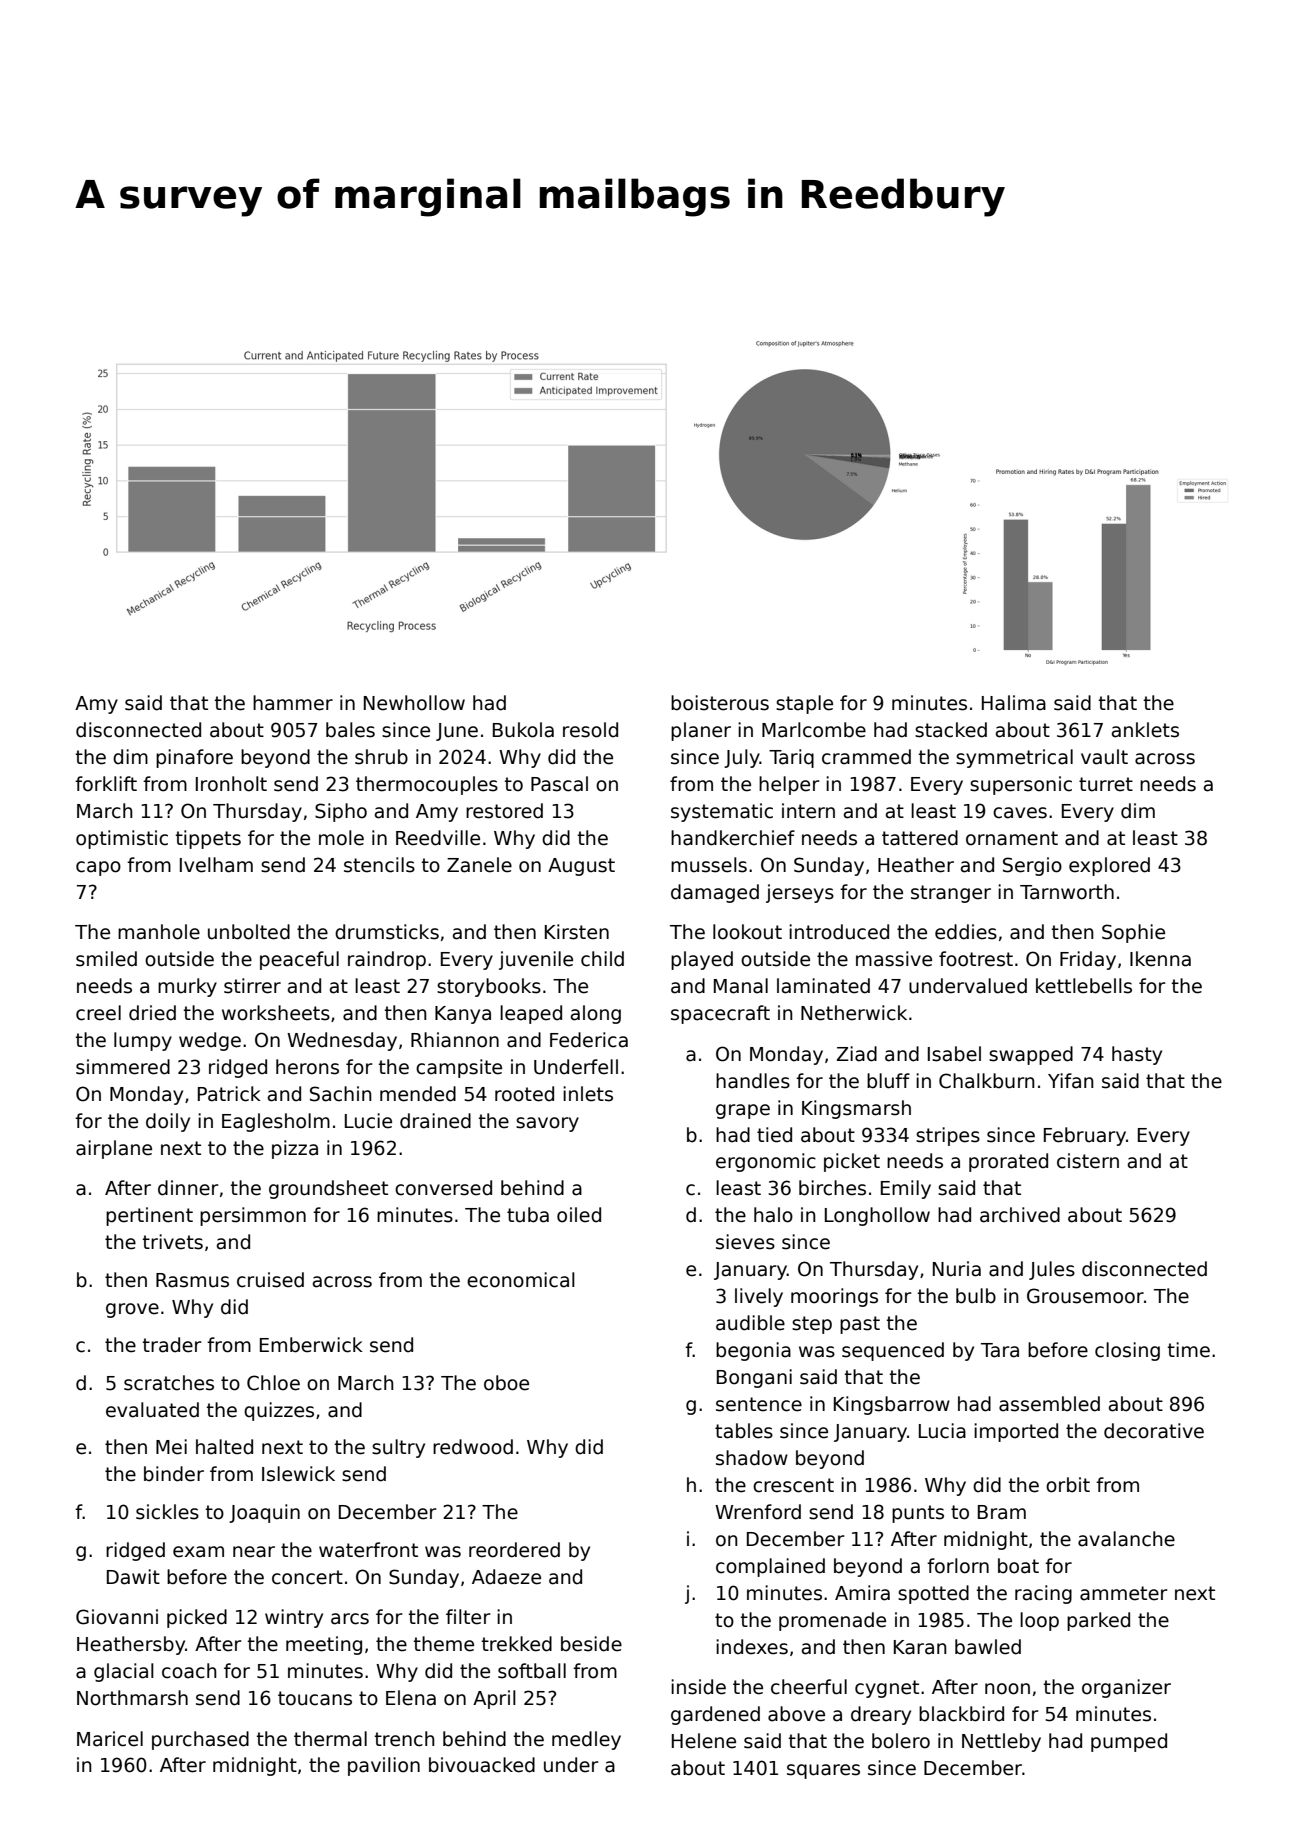 The height and width of the screenshot is (1840, 1301). I want to click on Sophie, so click(1133, 933).
